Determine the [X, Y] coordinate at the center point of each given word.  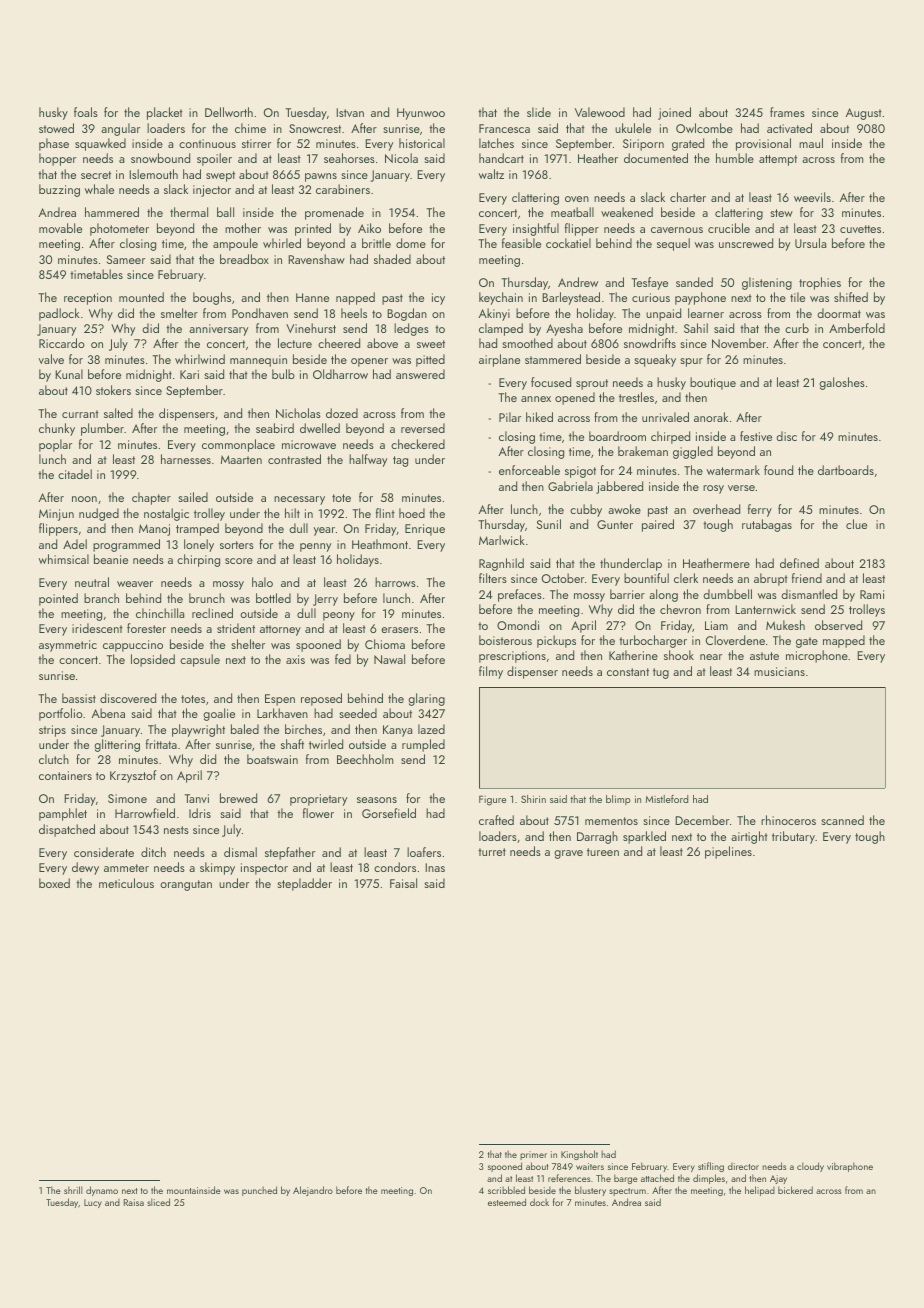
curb [797, 328]
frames [787, 112]
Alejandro [313, 1191]
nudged [99, 514]
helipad [760, 1191]
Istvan [350, 112]
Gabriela [570, 486]
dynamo [102, 1191]
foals [86, 112]
